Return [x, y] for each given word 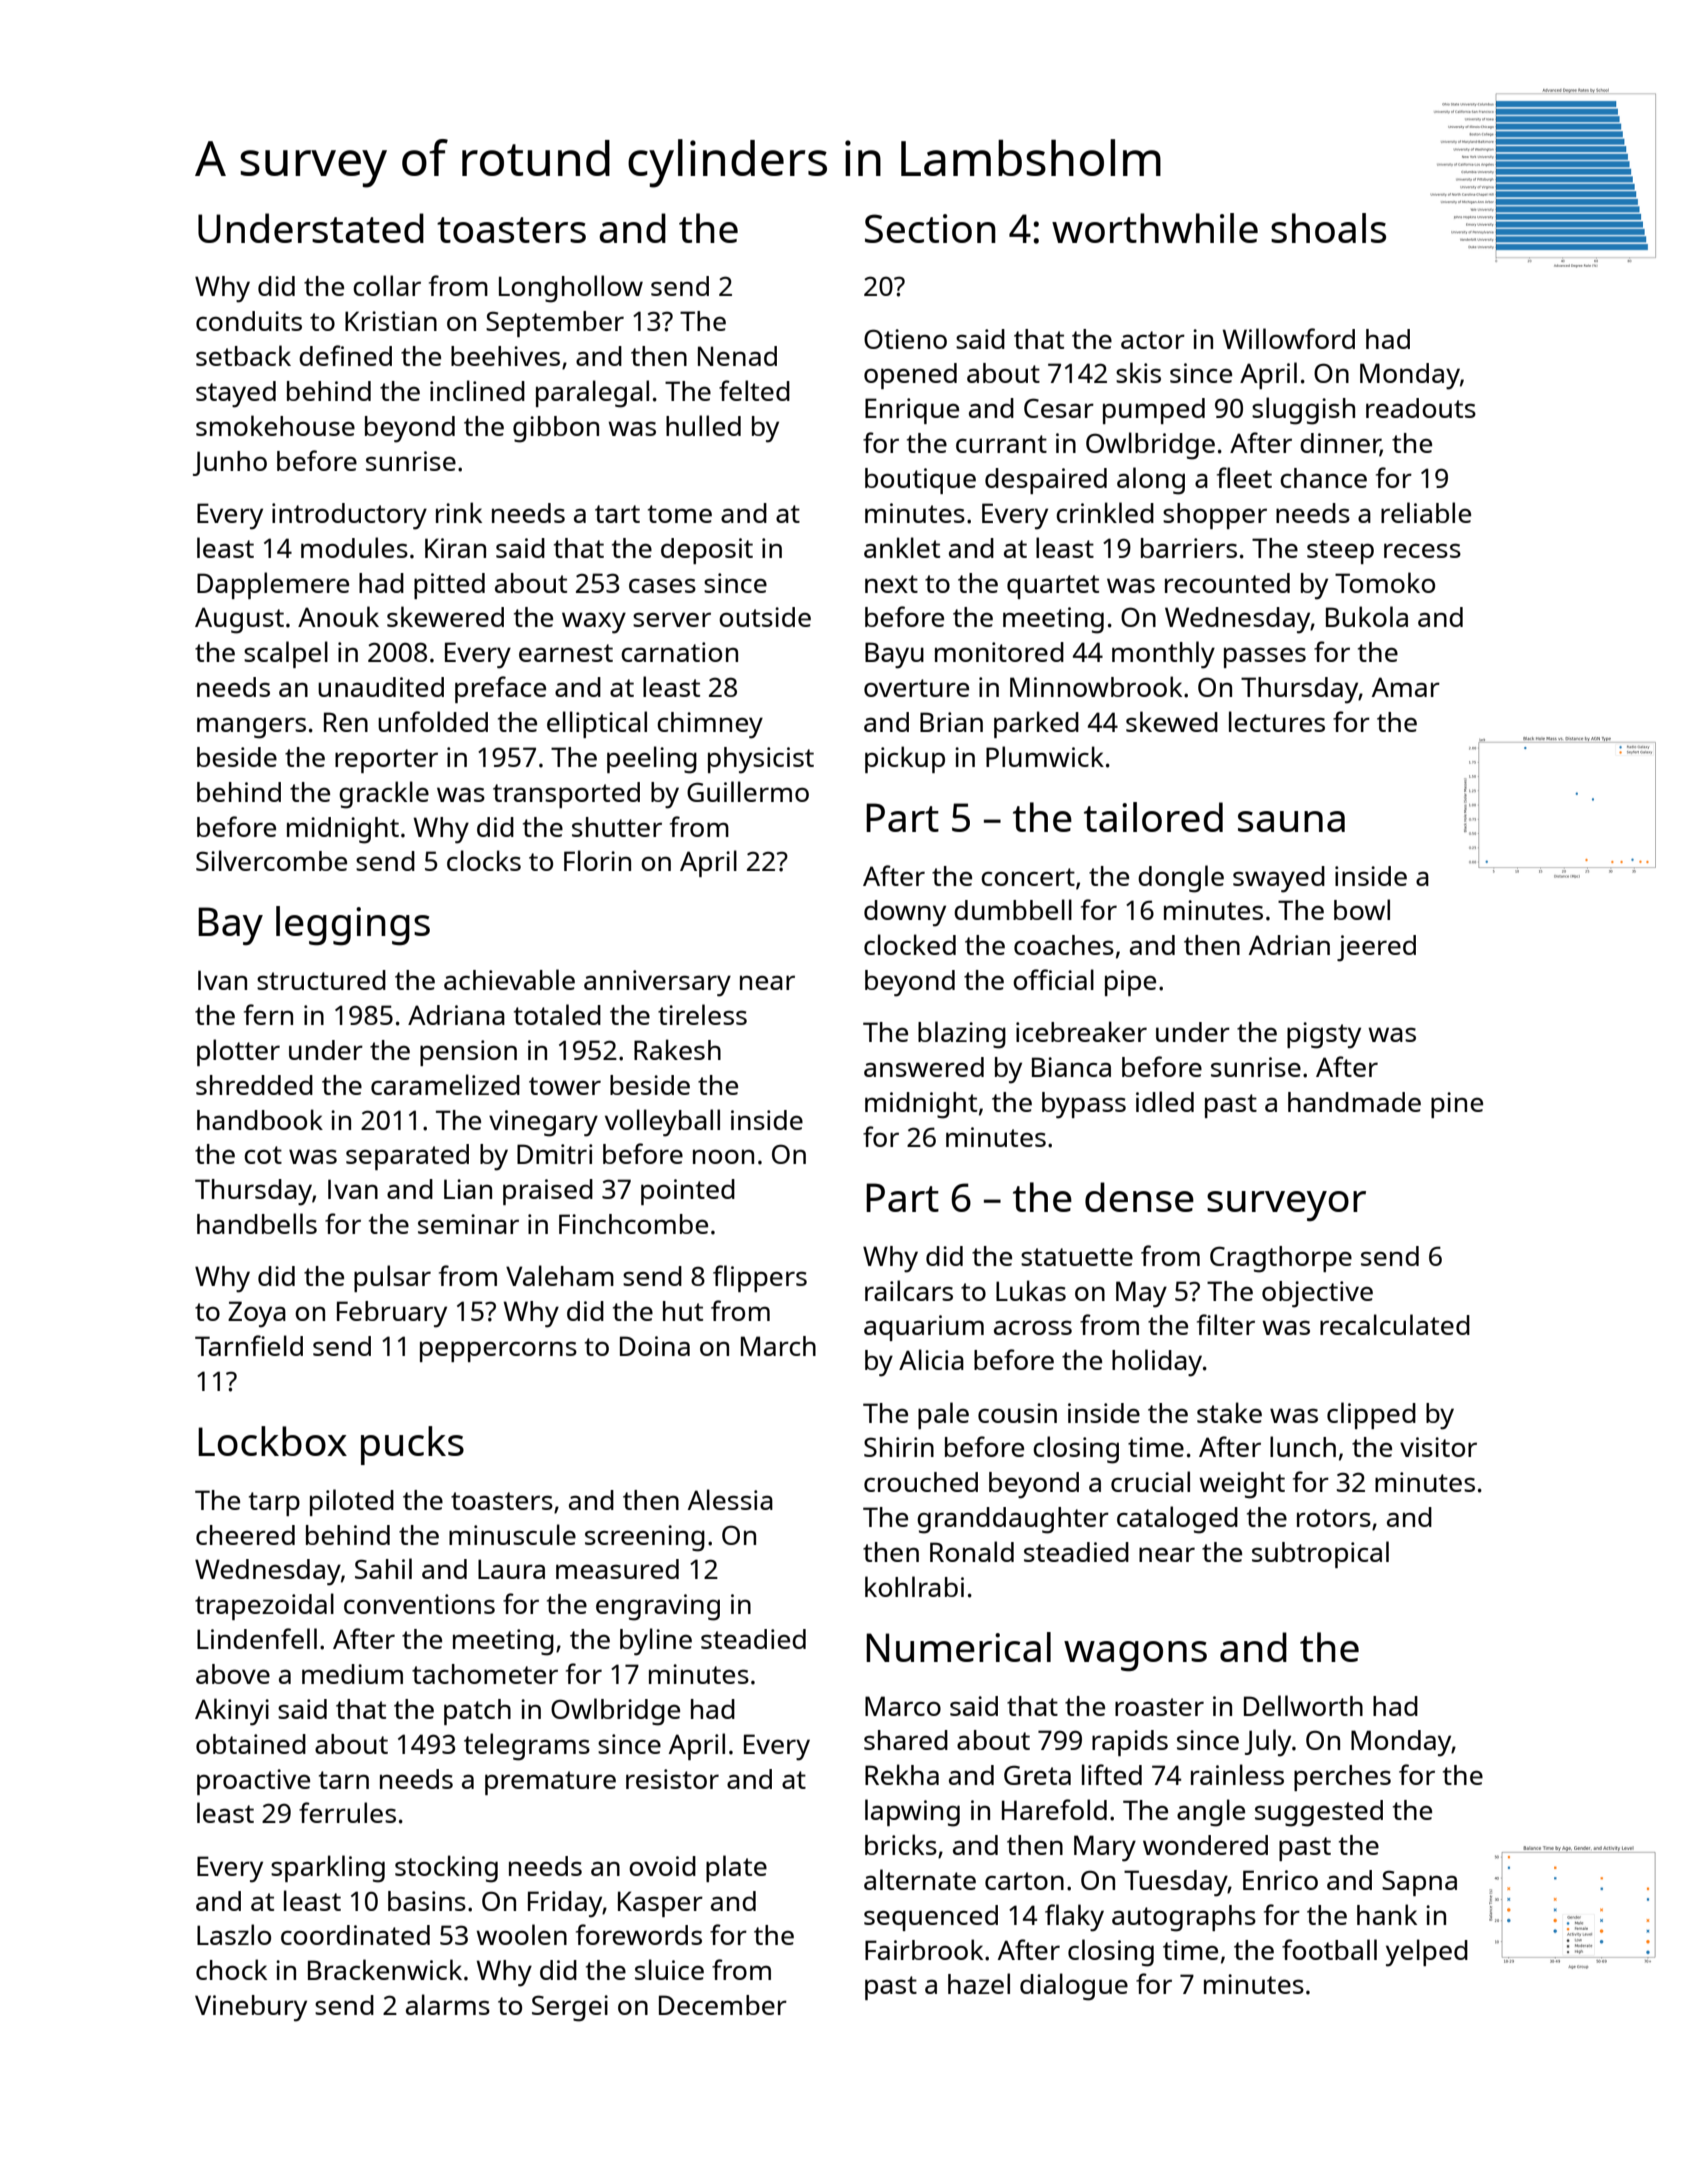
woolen [521, 1934]
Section [930, 228]
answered [924, 1067]
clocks [484, 860]
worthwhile [1155, 228]
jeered [1376, 948]
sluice [669, 1969]
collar [387, 285]
